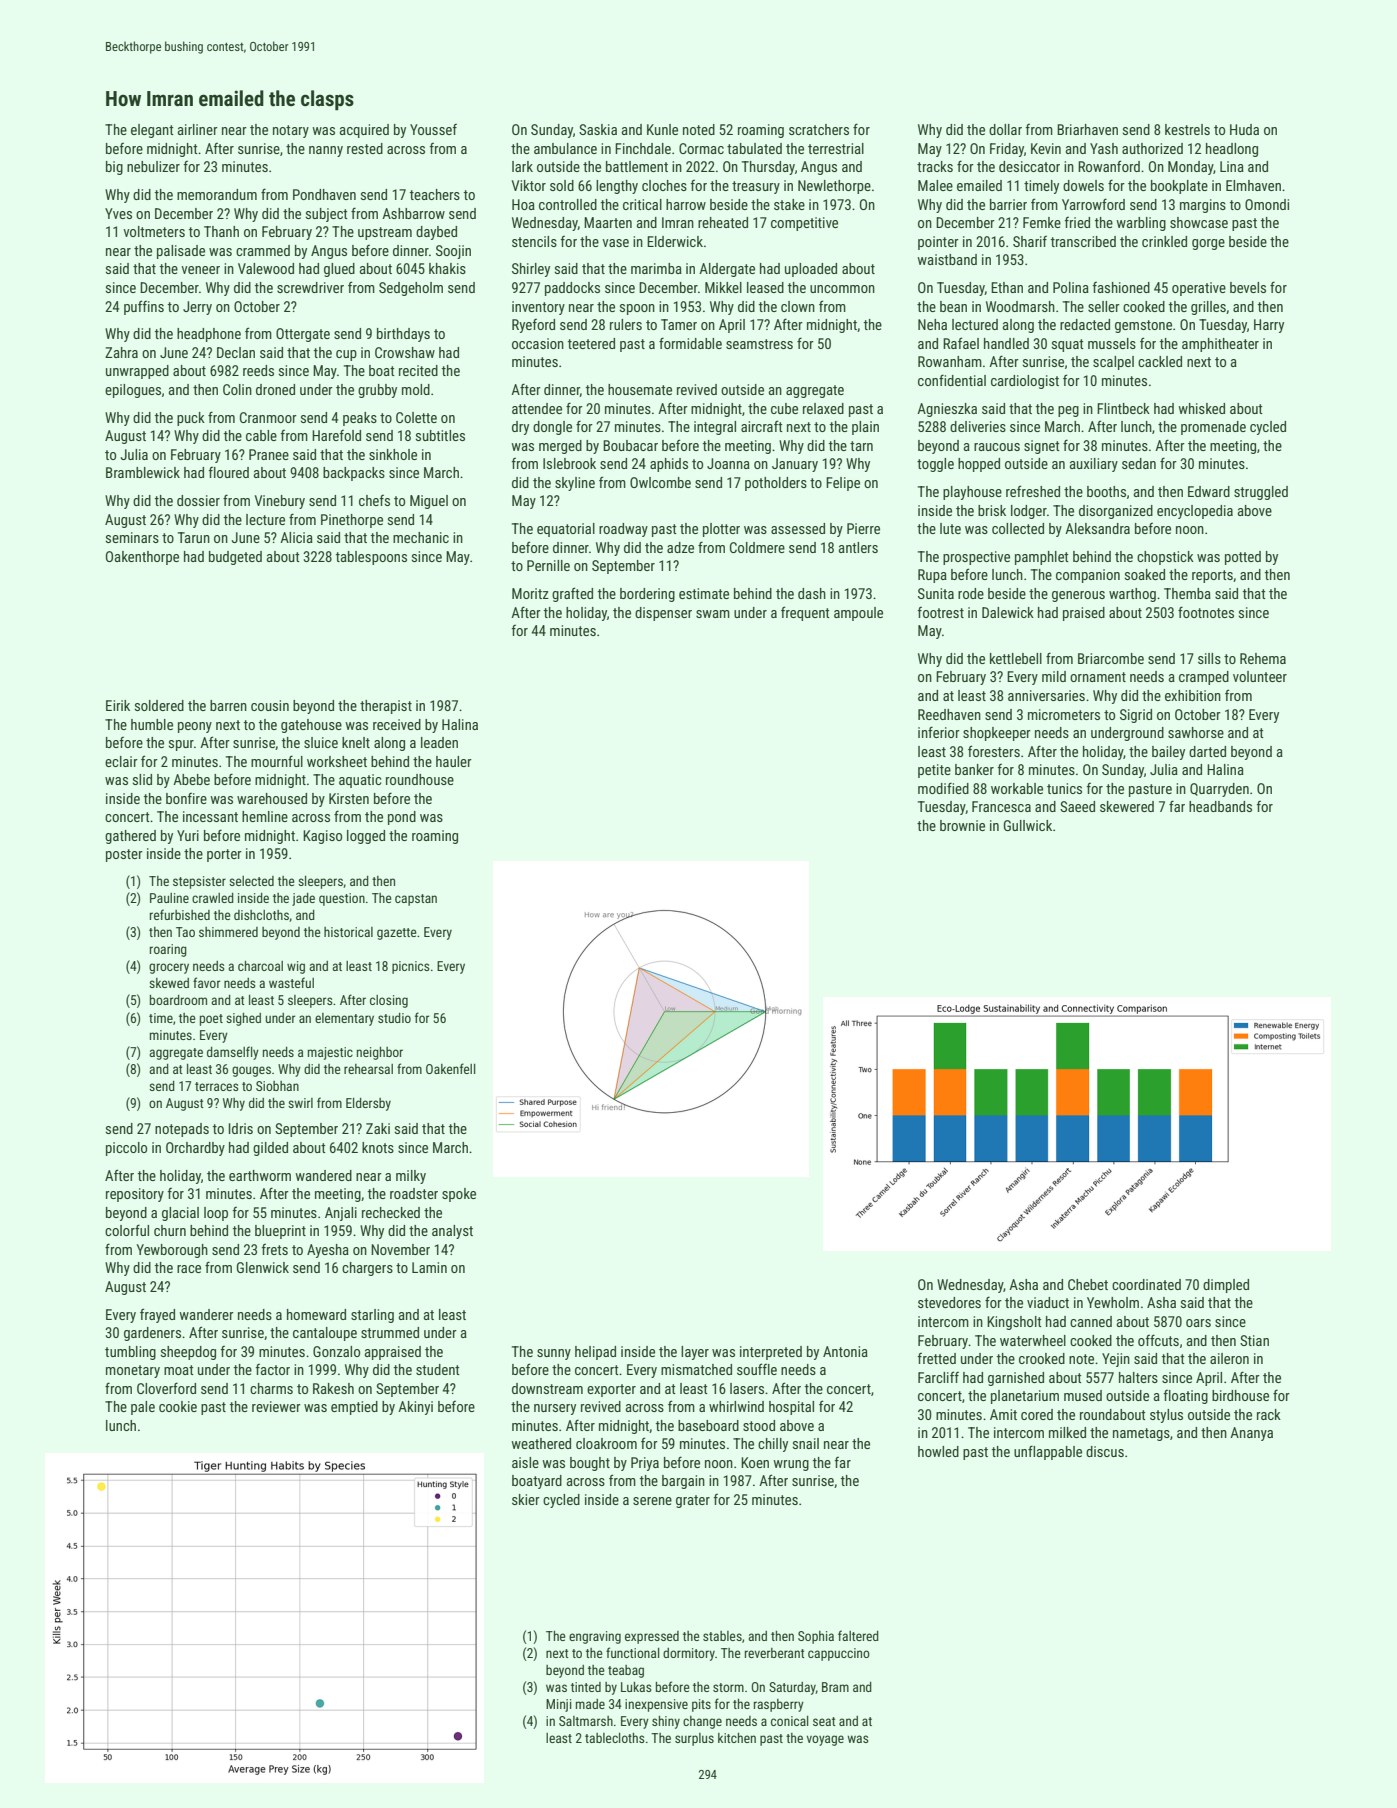  What do you see at coordinates (727, 270) in the image?
I see `Aldergate` at bounding box center [727, 270].
